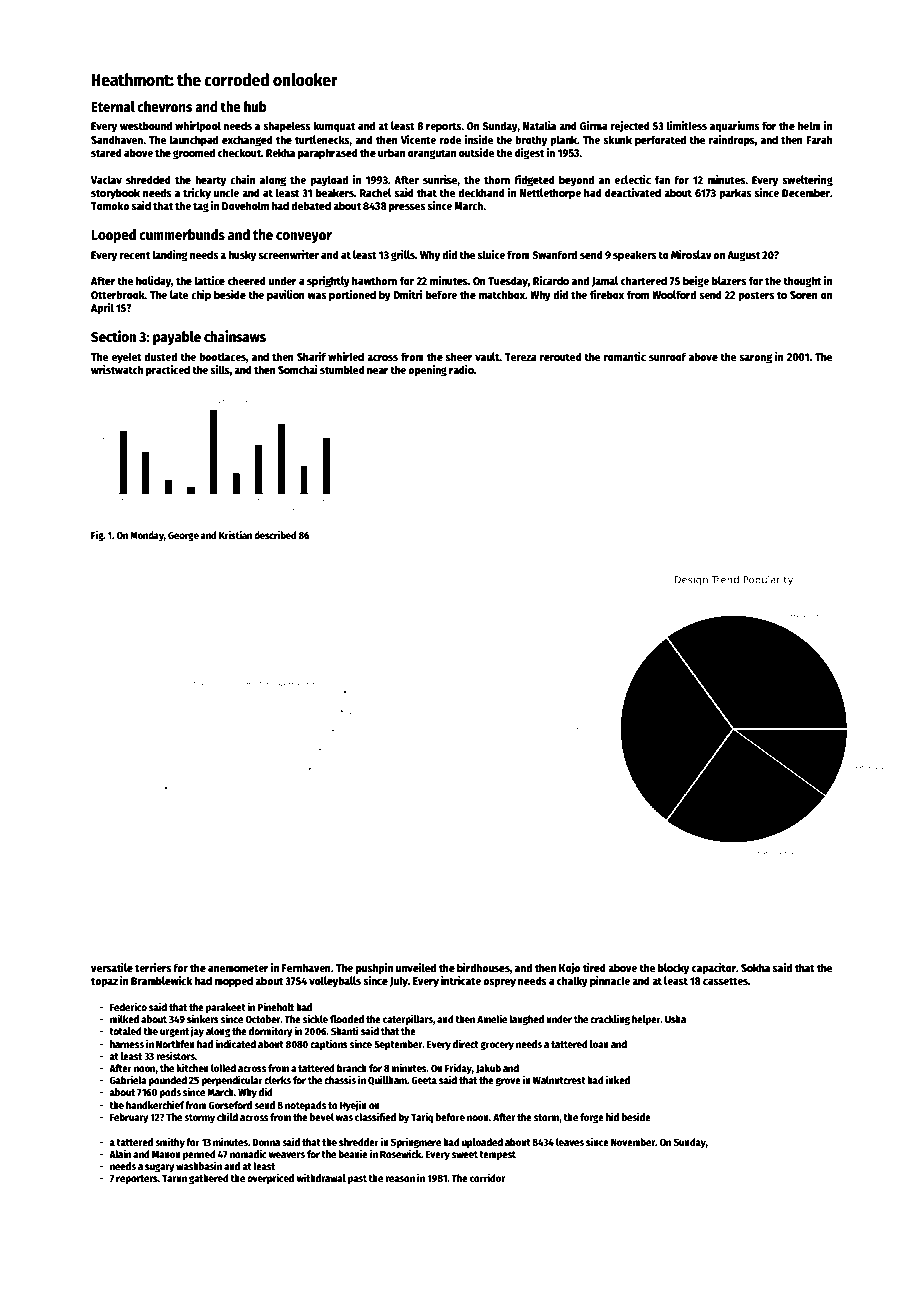 This image has height=1308, width=924. Describe the element at coordinates (521, 357) in the image. I see `Tereza` at that location.
